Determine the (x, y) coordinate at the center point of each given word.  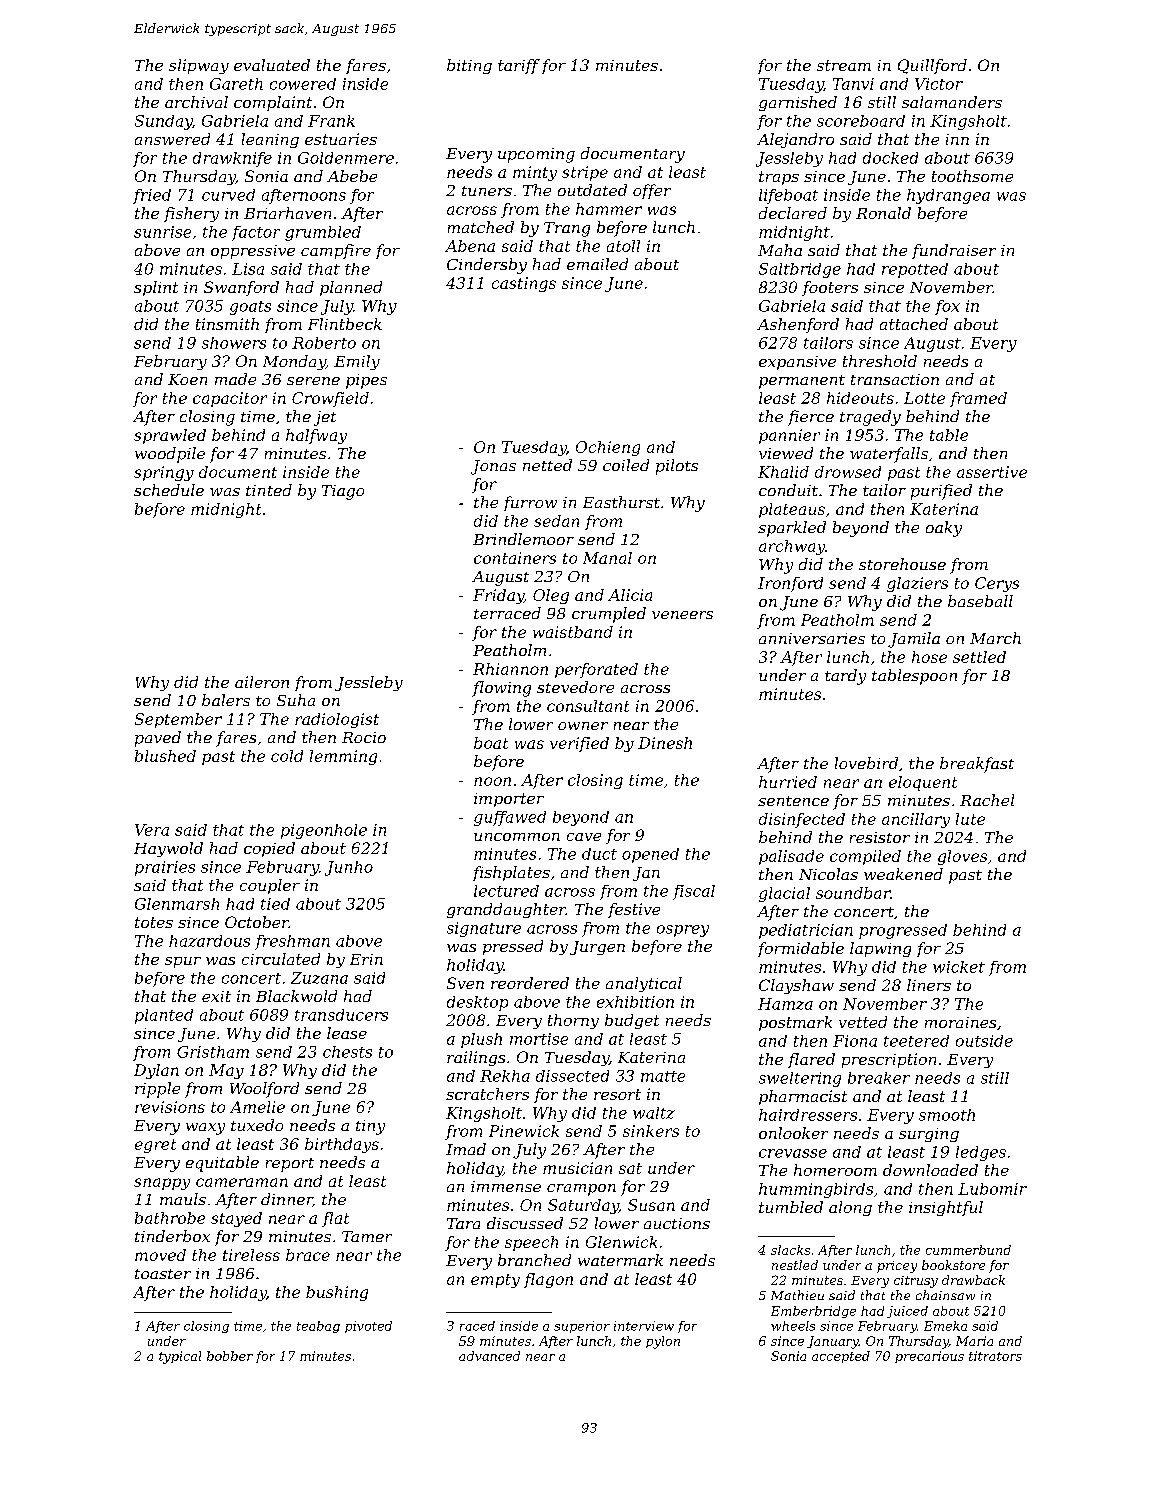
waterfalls (889, 455)
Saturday (583, 1206)
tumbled (791, 1207)
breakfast (977, 765)
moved (160, 1255)
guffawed (510, 818)
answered (172, 139)
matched (481, 227)
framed (978, 399)
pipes (366, 381)
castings (524, 284)
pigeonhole (324, 831)
